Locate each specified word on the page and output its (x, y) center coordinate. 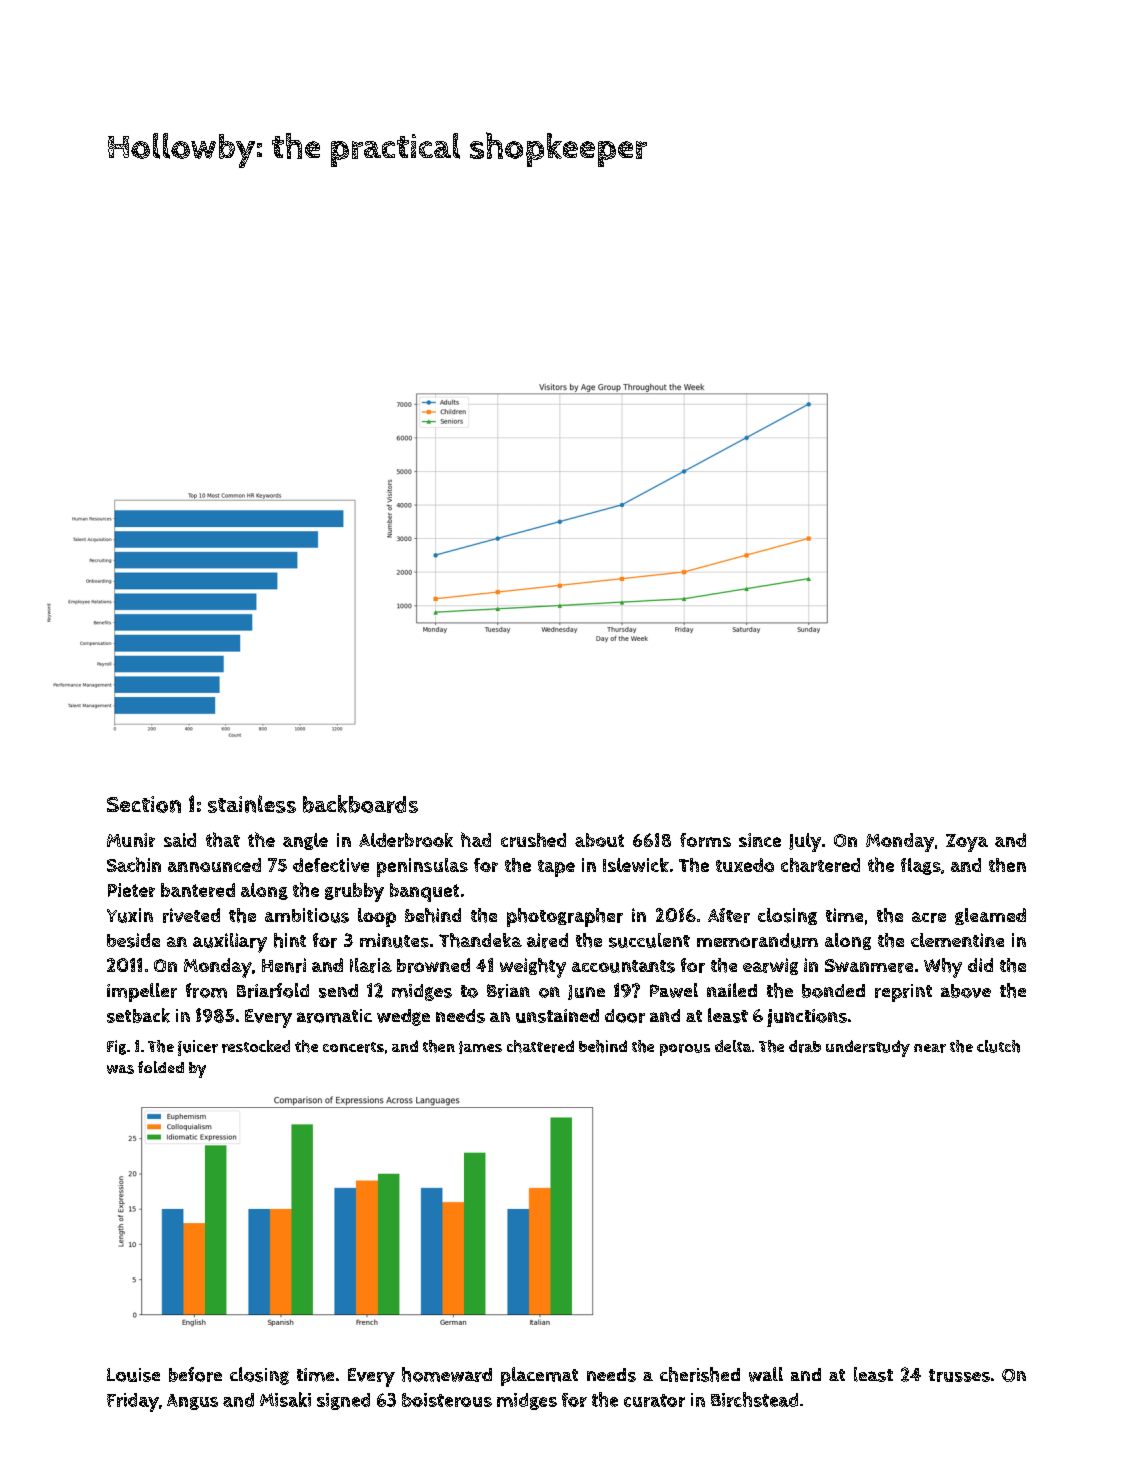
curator (654, 1400)
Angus (192, 1402)
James (480, 1047)
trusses (959, 1375)
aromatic (334, 1016)
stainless (252, 804)
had (476, 839)
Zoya (967, 843)
